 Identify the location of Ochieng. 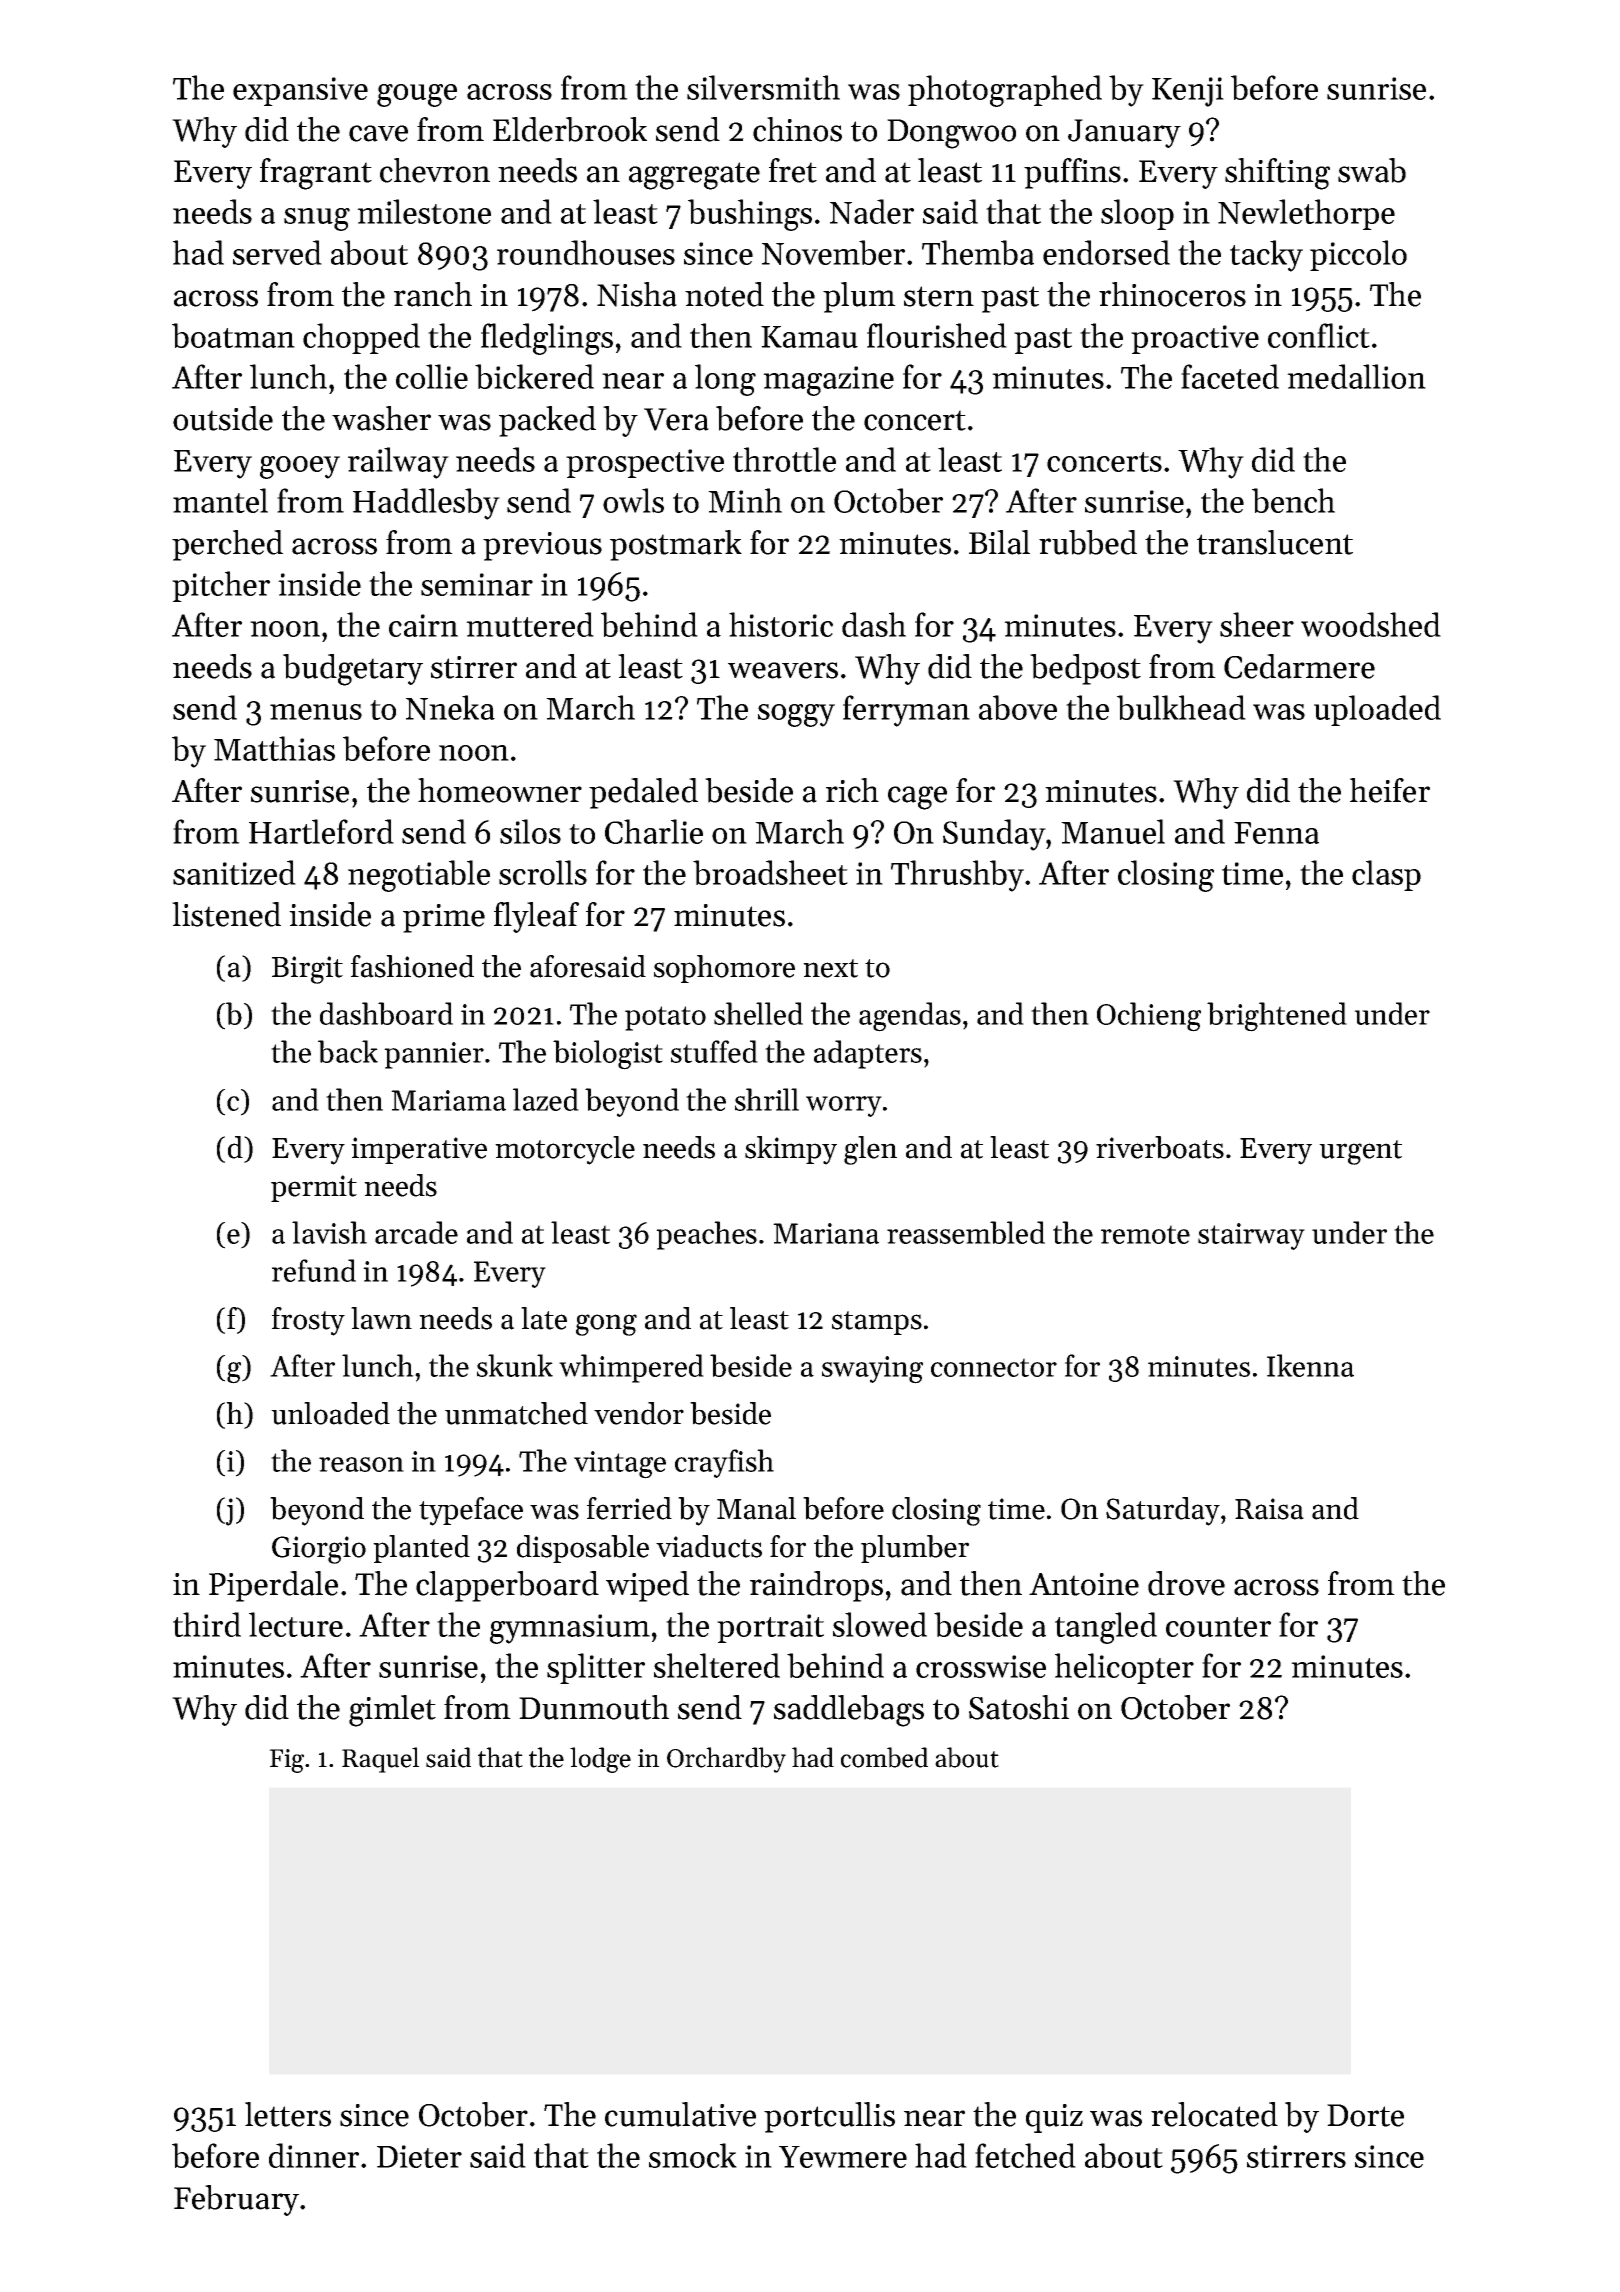
(1149, 1017).
